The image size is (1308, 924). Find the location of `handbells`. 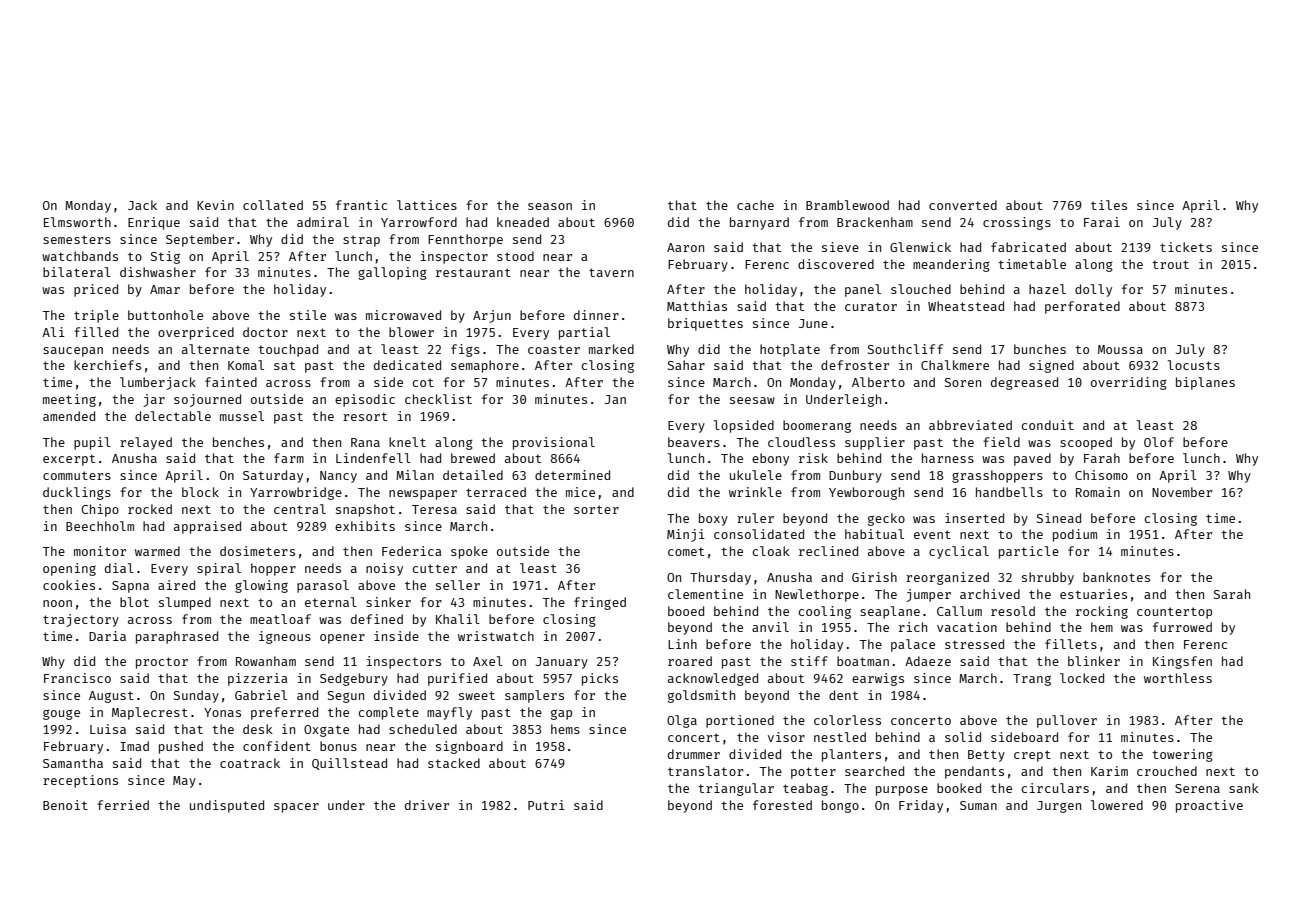

handbells is located at coordinates (1009, 492).
